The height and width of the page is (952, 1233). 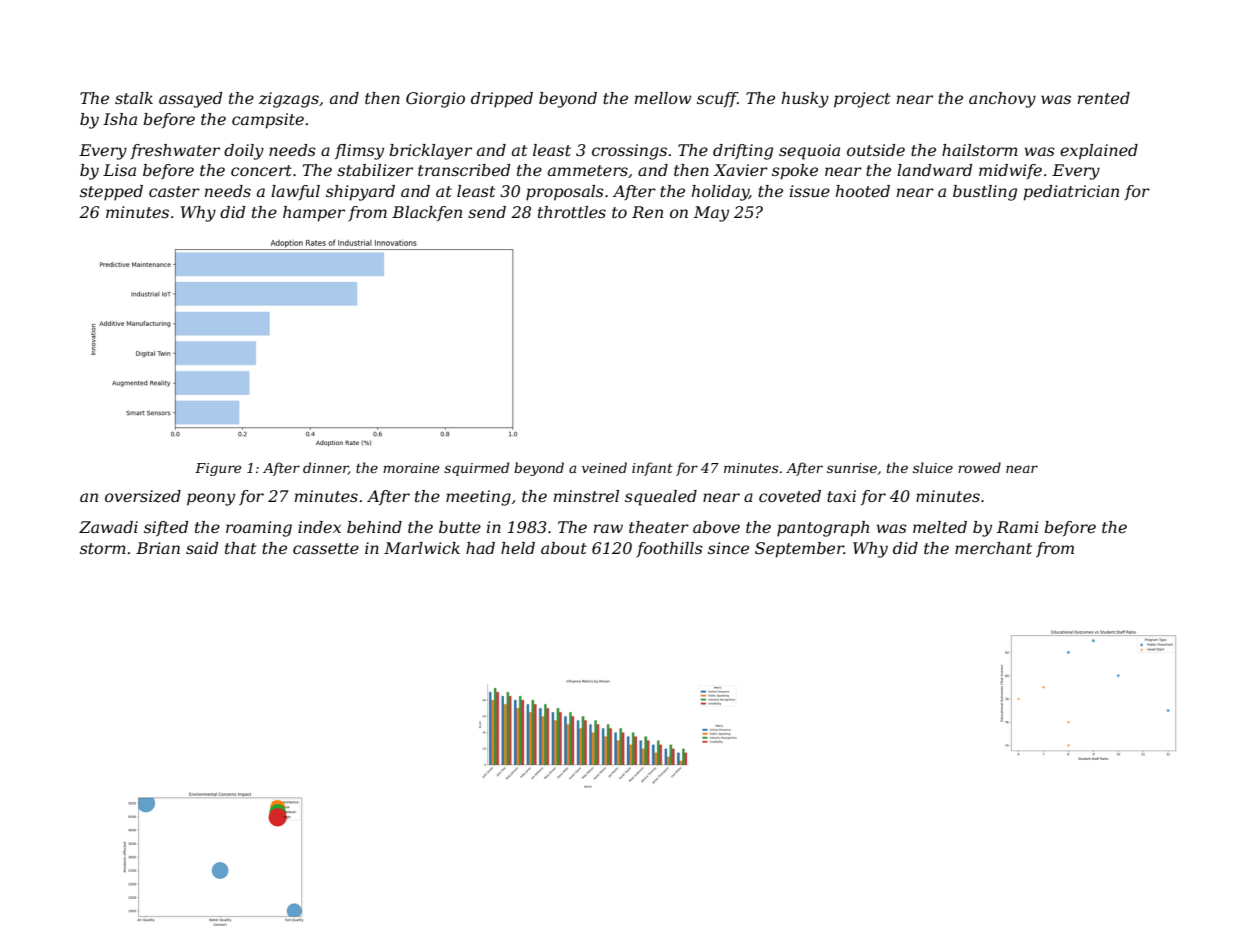 What do you see at coordinates (604, 467) in the page?
I see `veined` at bounding box center [604, 467].
